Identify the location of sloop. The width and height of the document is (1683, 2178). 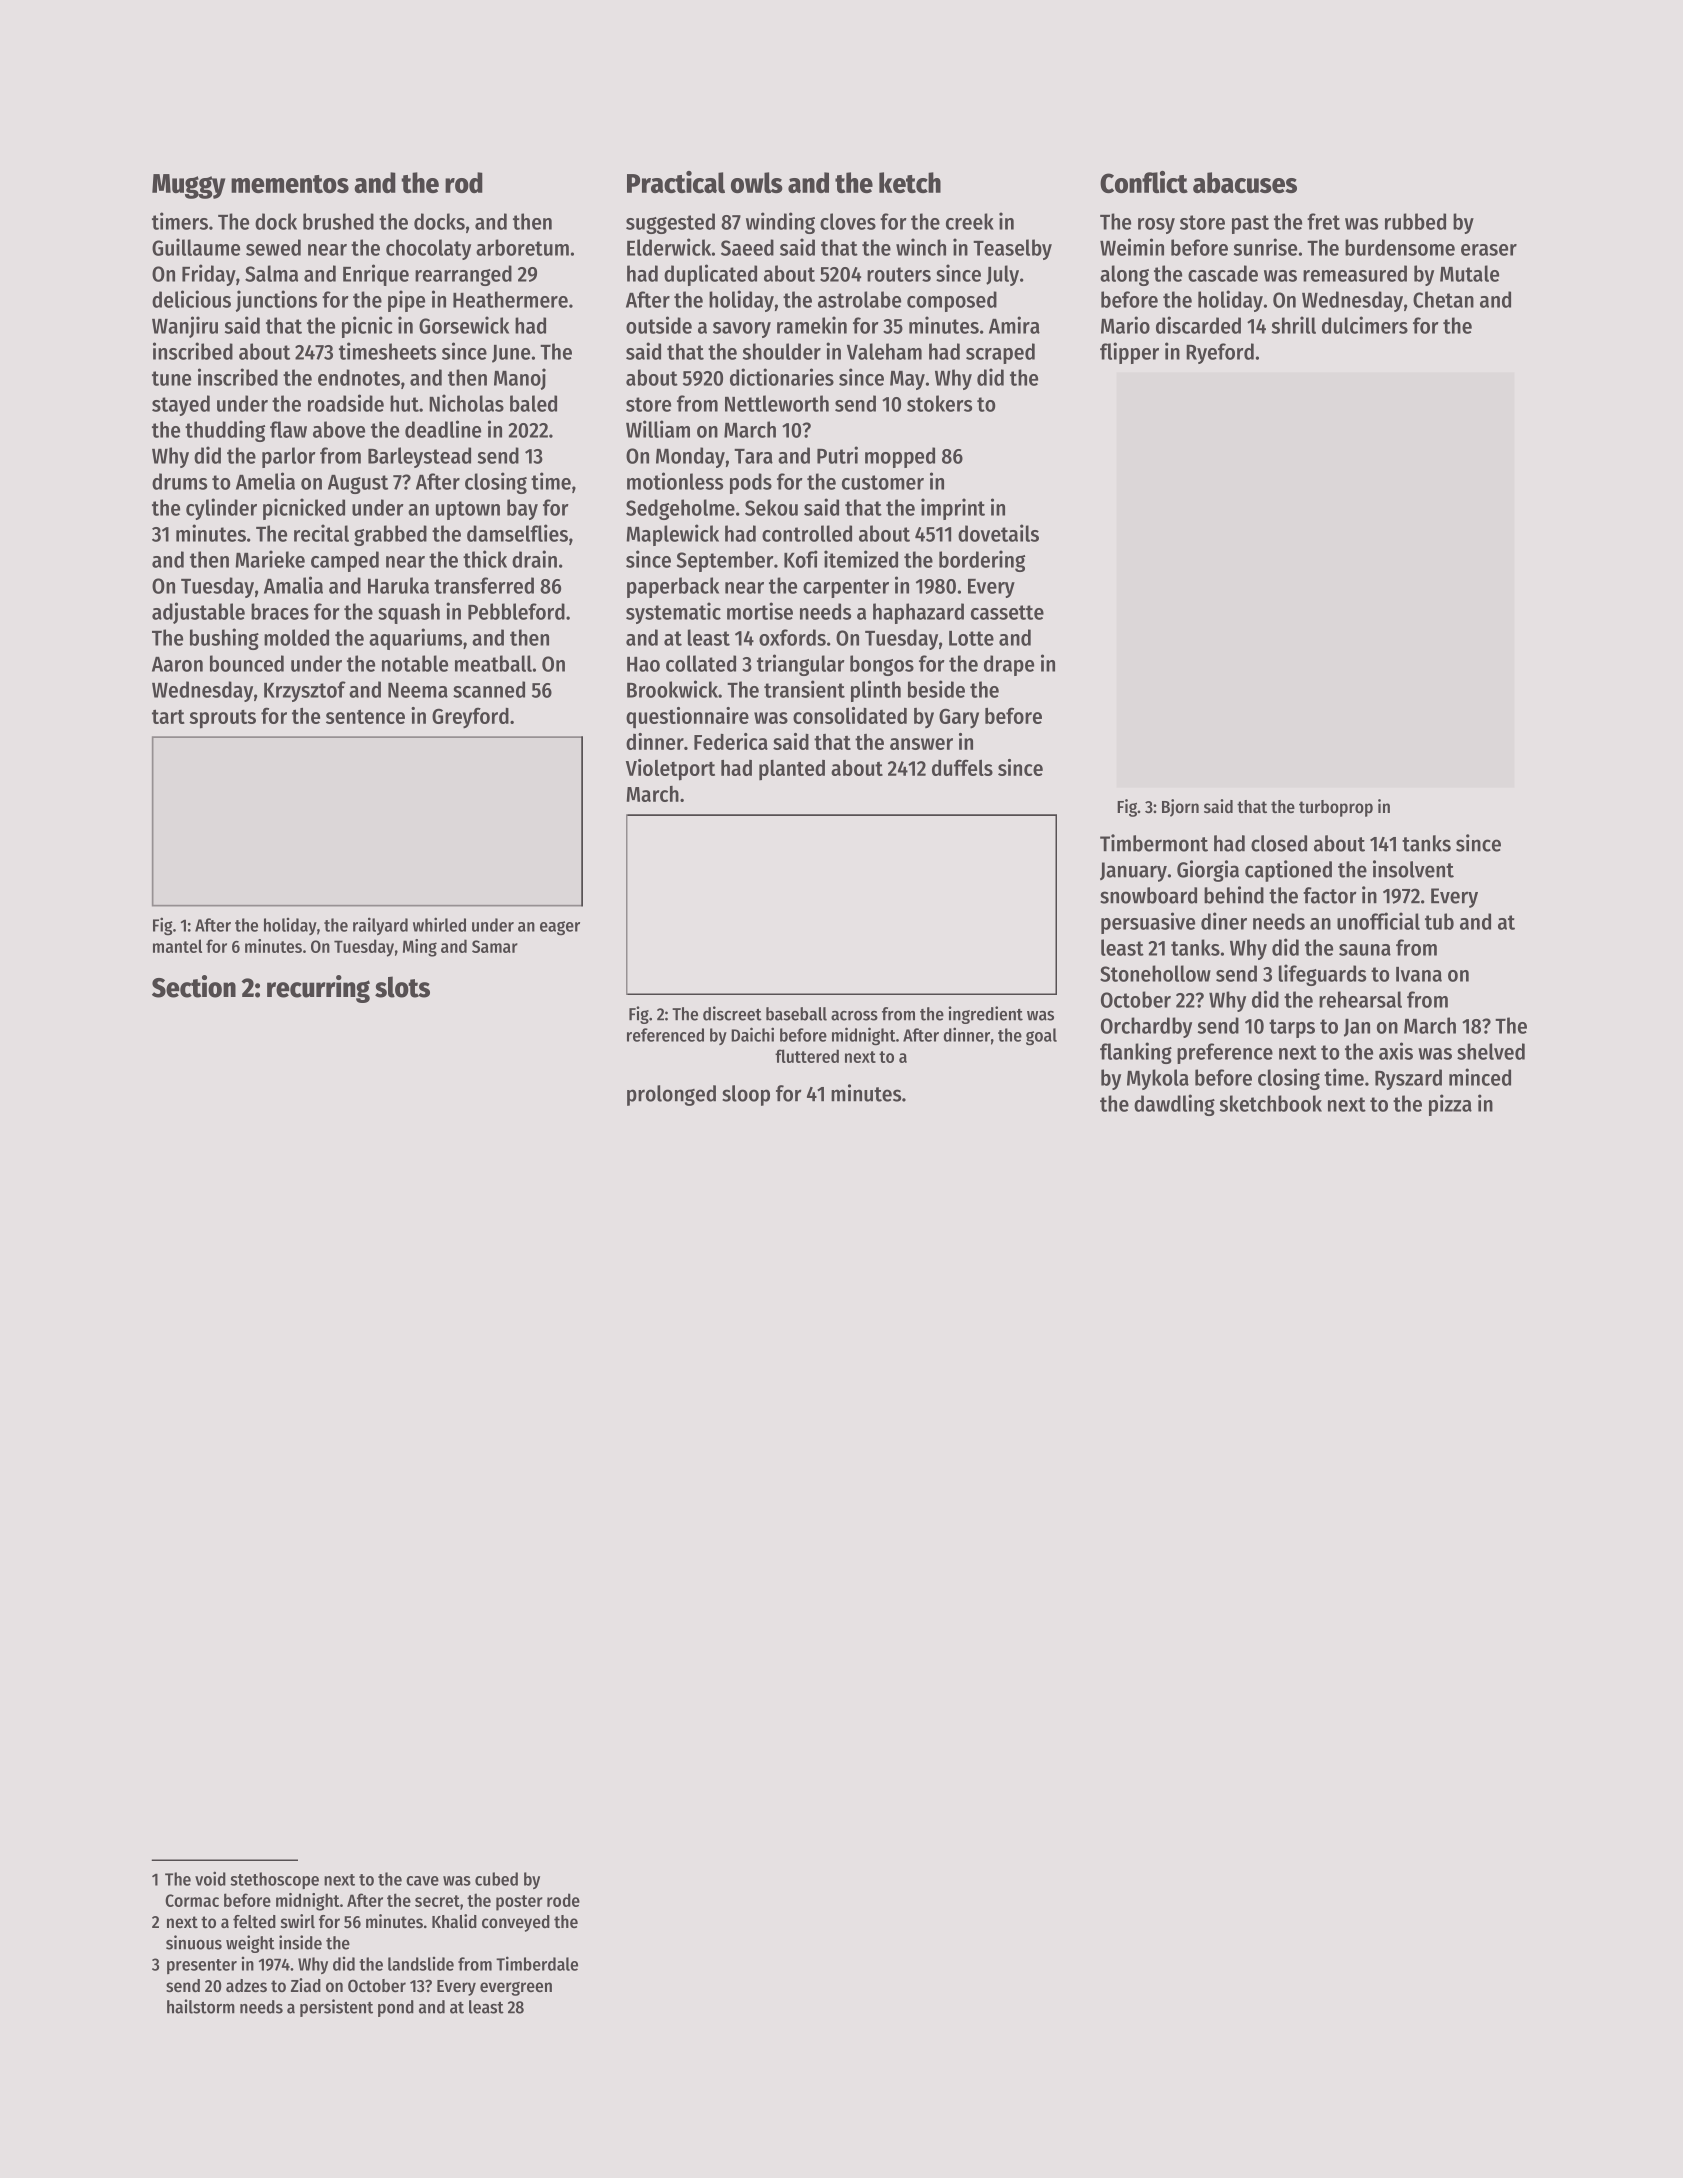
(746, 1095).
